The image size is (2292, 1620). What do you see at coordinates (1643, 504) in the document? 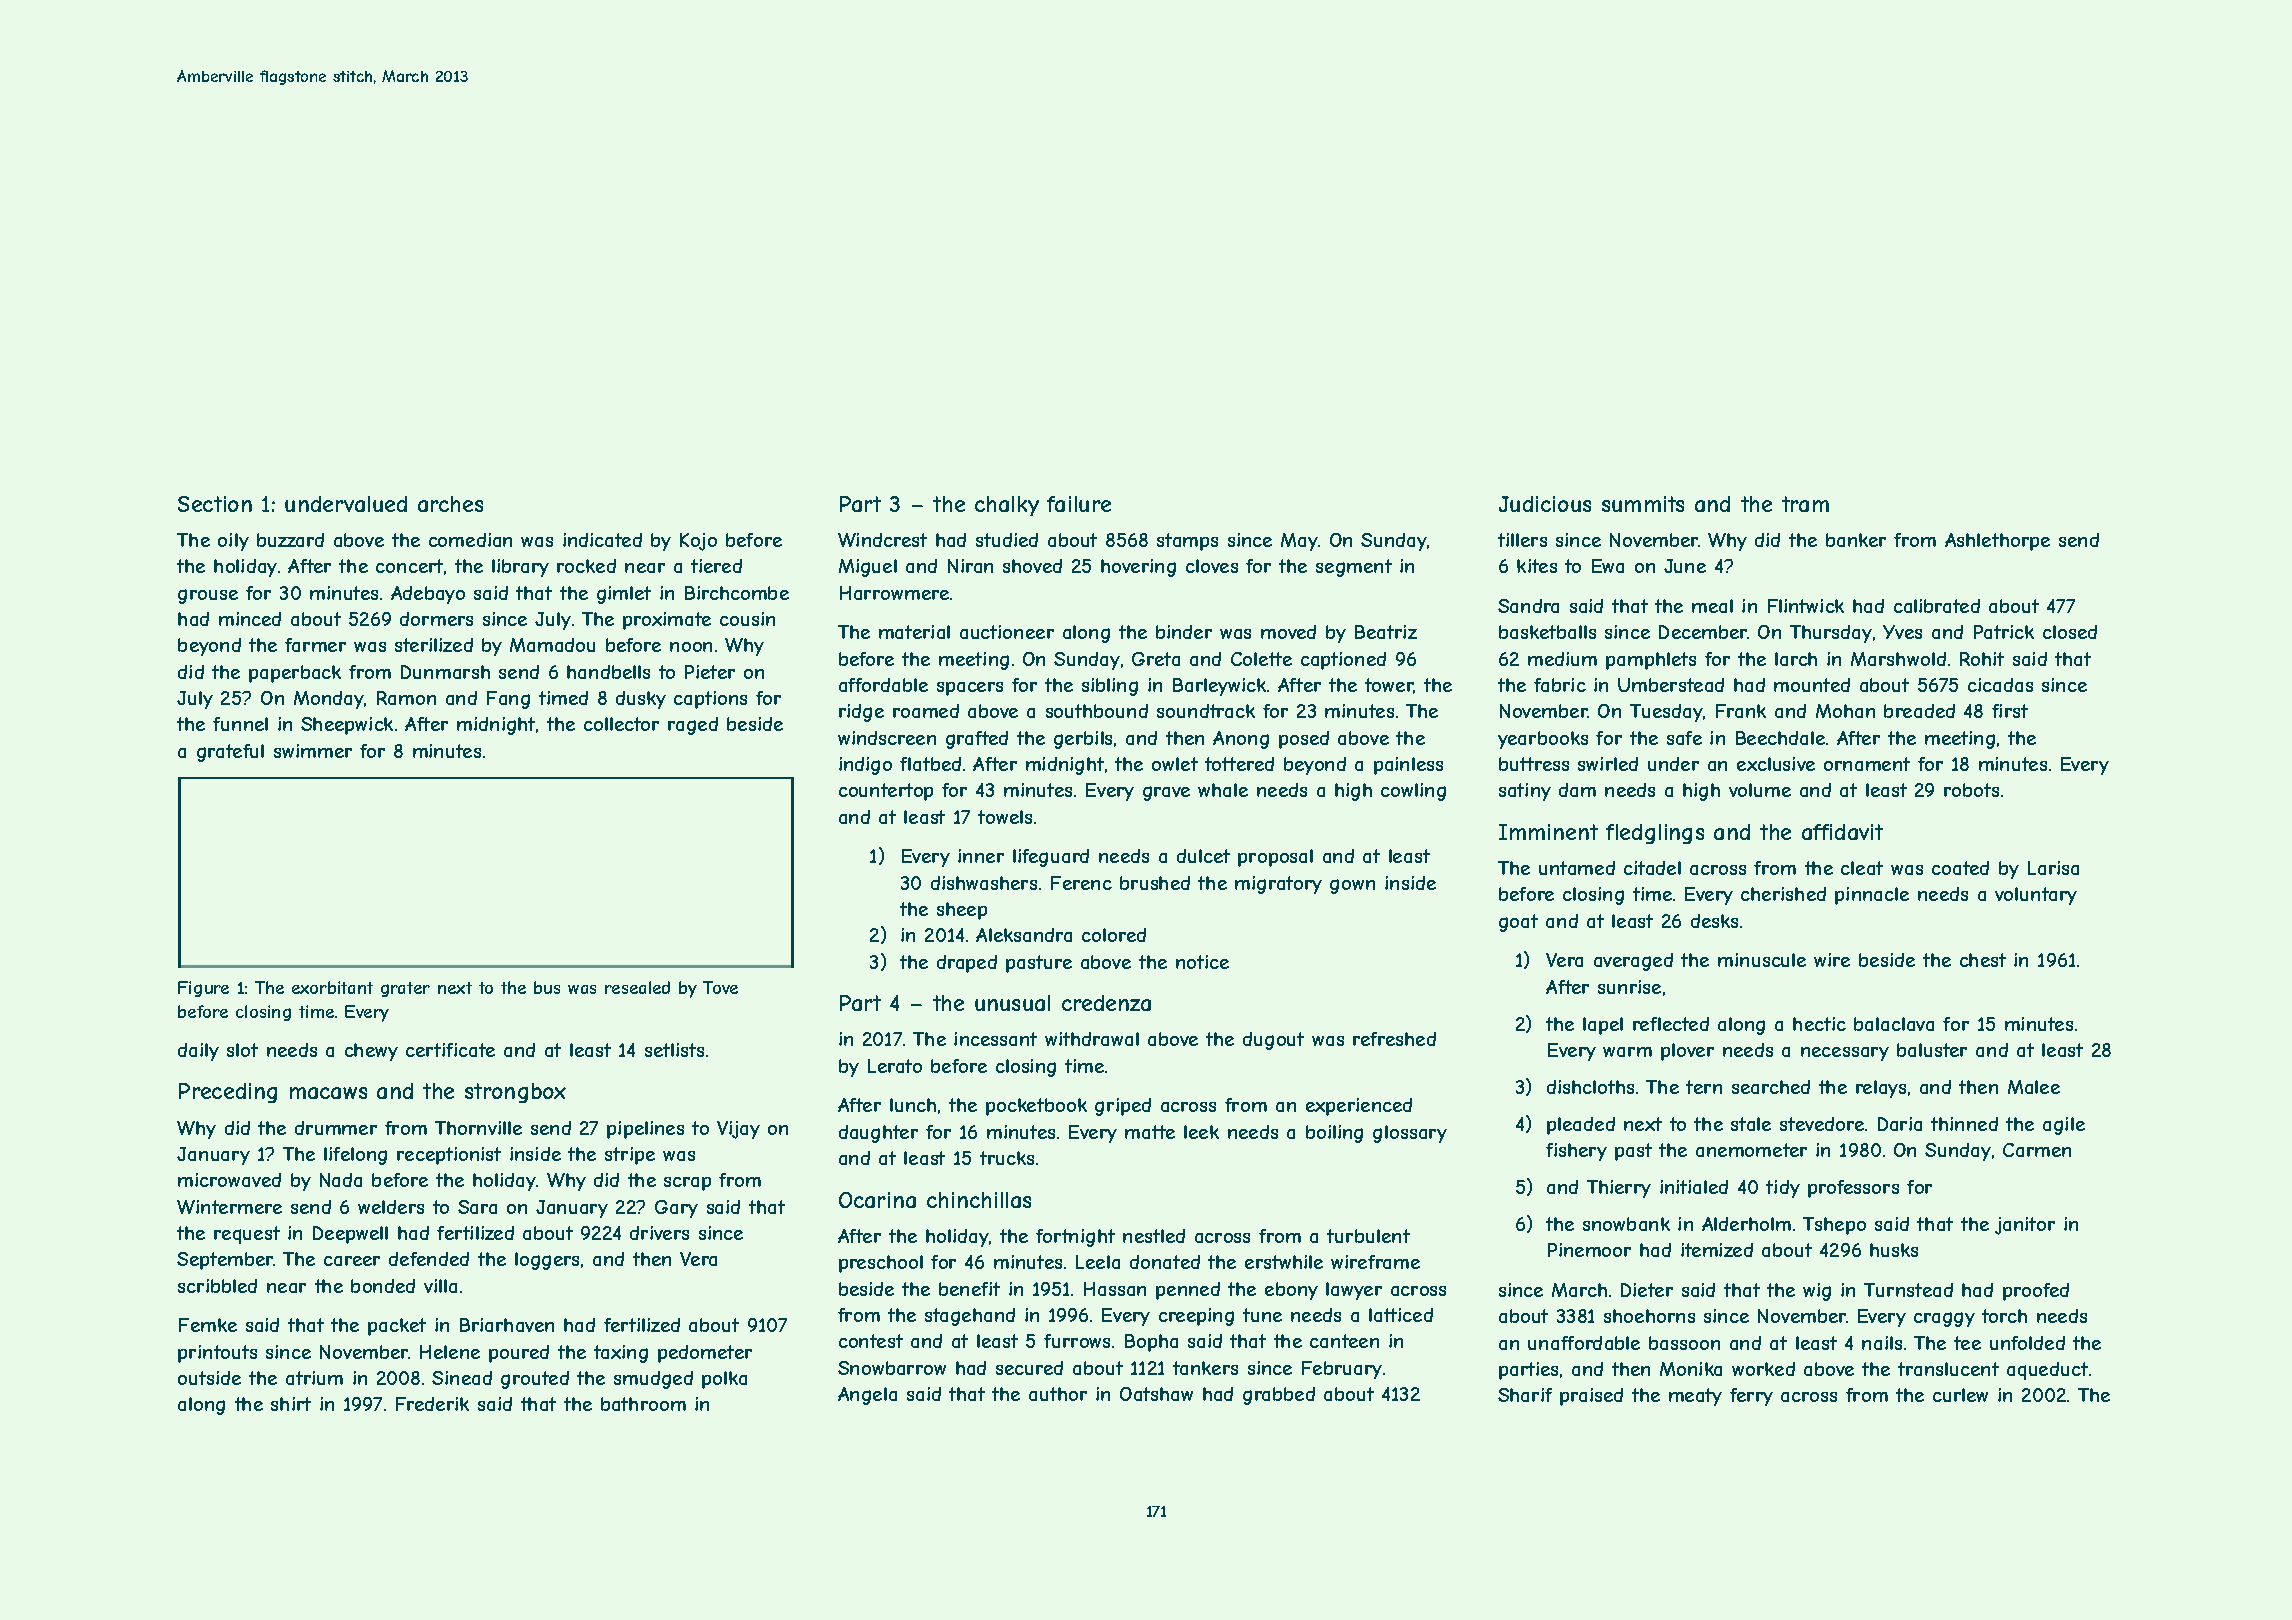
I see `summits` at bounding box center [1643, 504].
